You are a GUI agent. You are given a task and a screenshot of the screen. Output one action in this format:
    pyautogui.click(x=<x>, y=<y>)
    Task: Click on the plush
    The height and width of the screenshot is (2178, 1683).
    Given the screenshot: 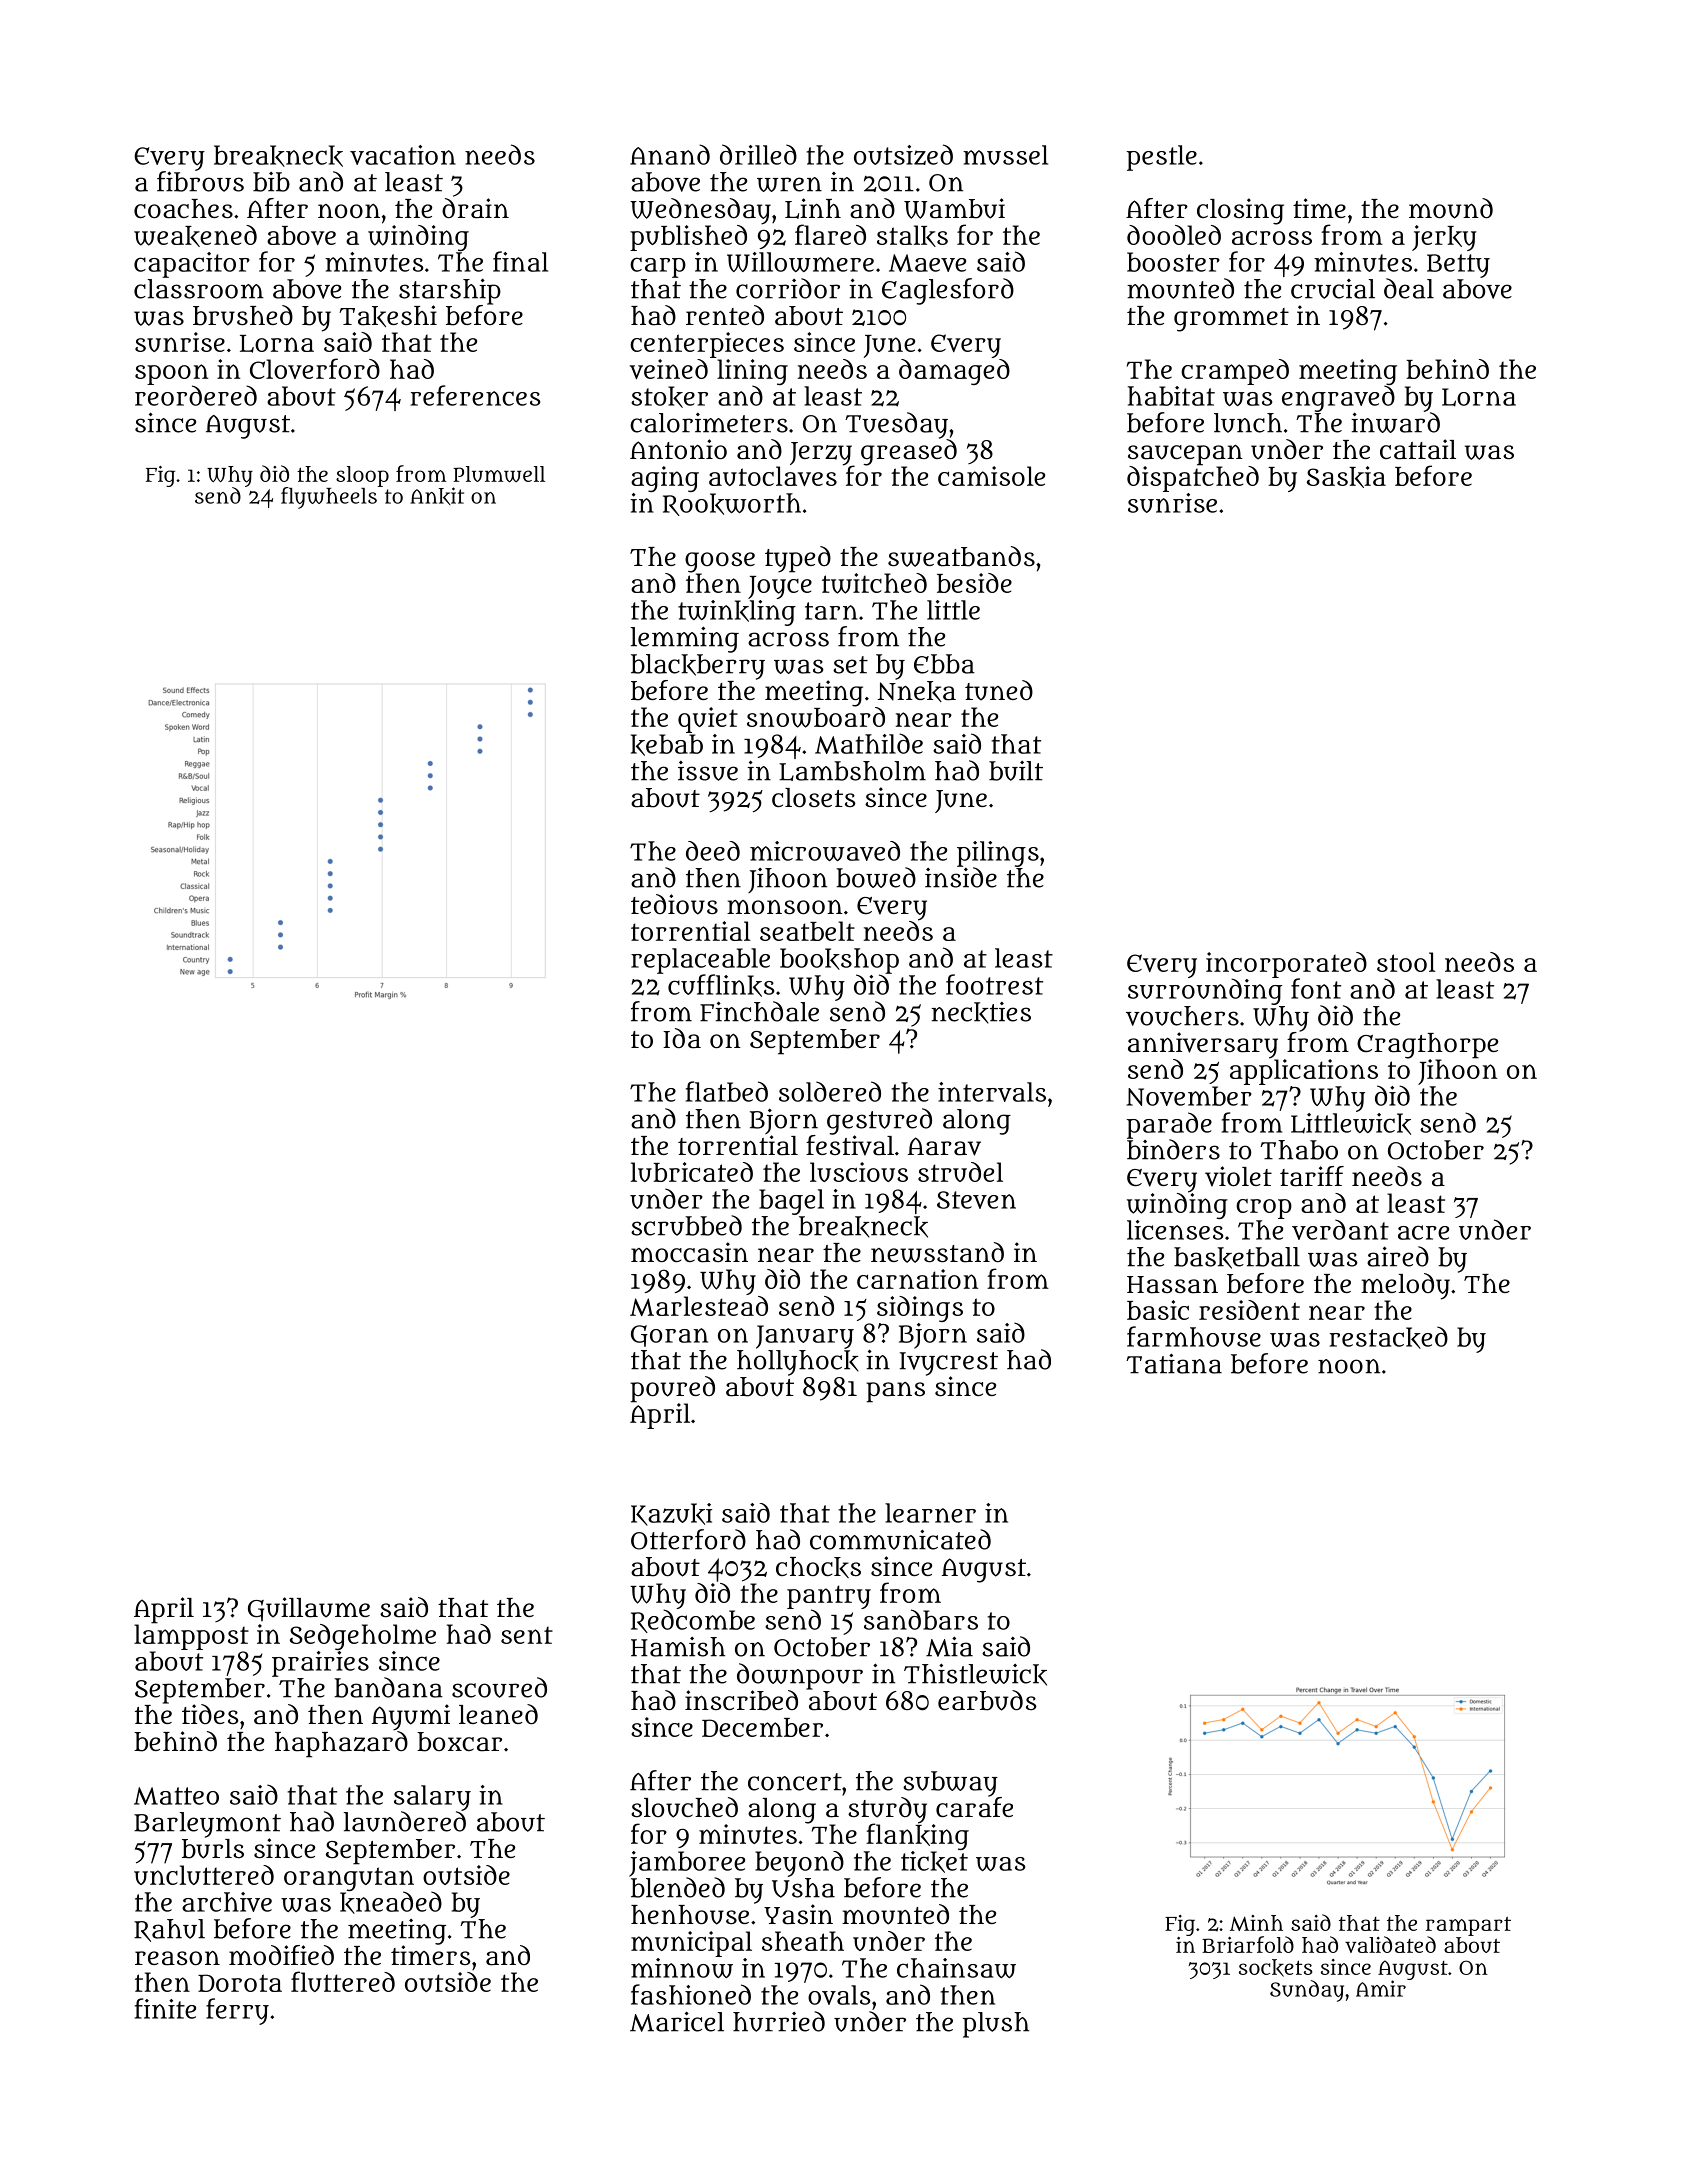 What is the action you would take?
    pyautogui.click(x=996, y=2025)
